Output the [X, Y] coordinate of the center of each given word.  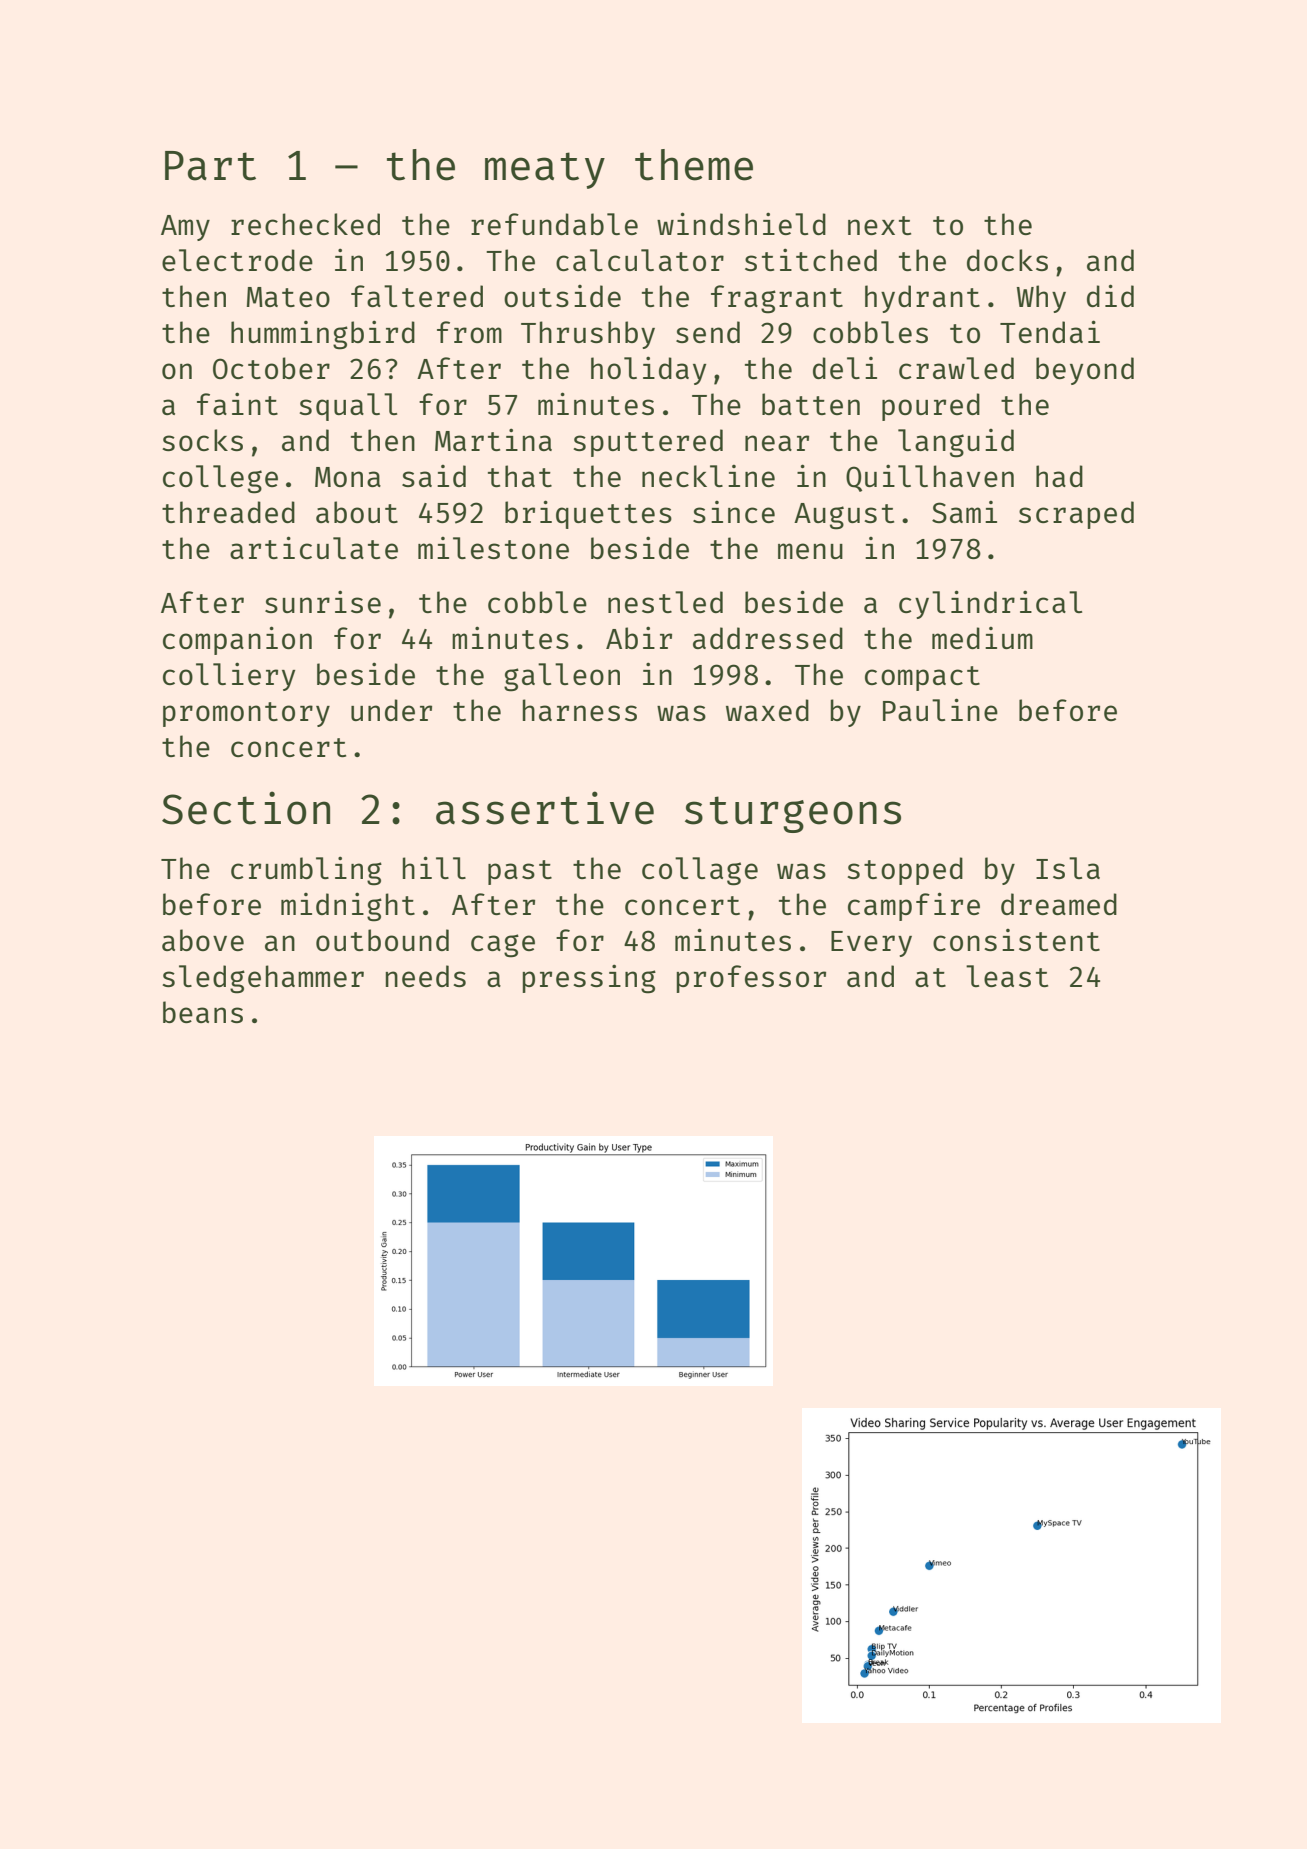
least [1007, 976]
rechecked [305, 224]
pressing [589, 979]
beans [203, 1012]
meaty [545, 170]
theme [694, 165]
